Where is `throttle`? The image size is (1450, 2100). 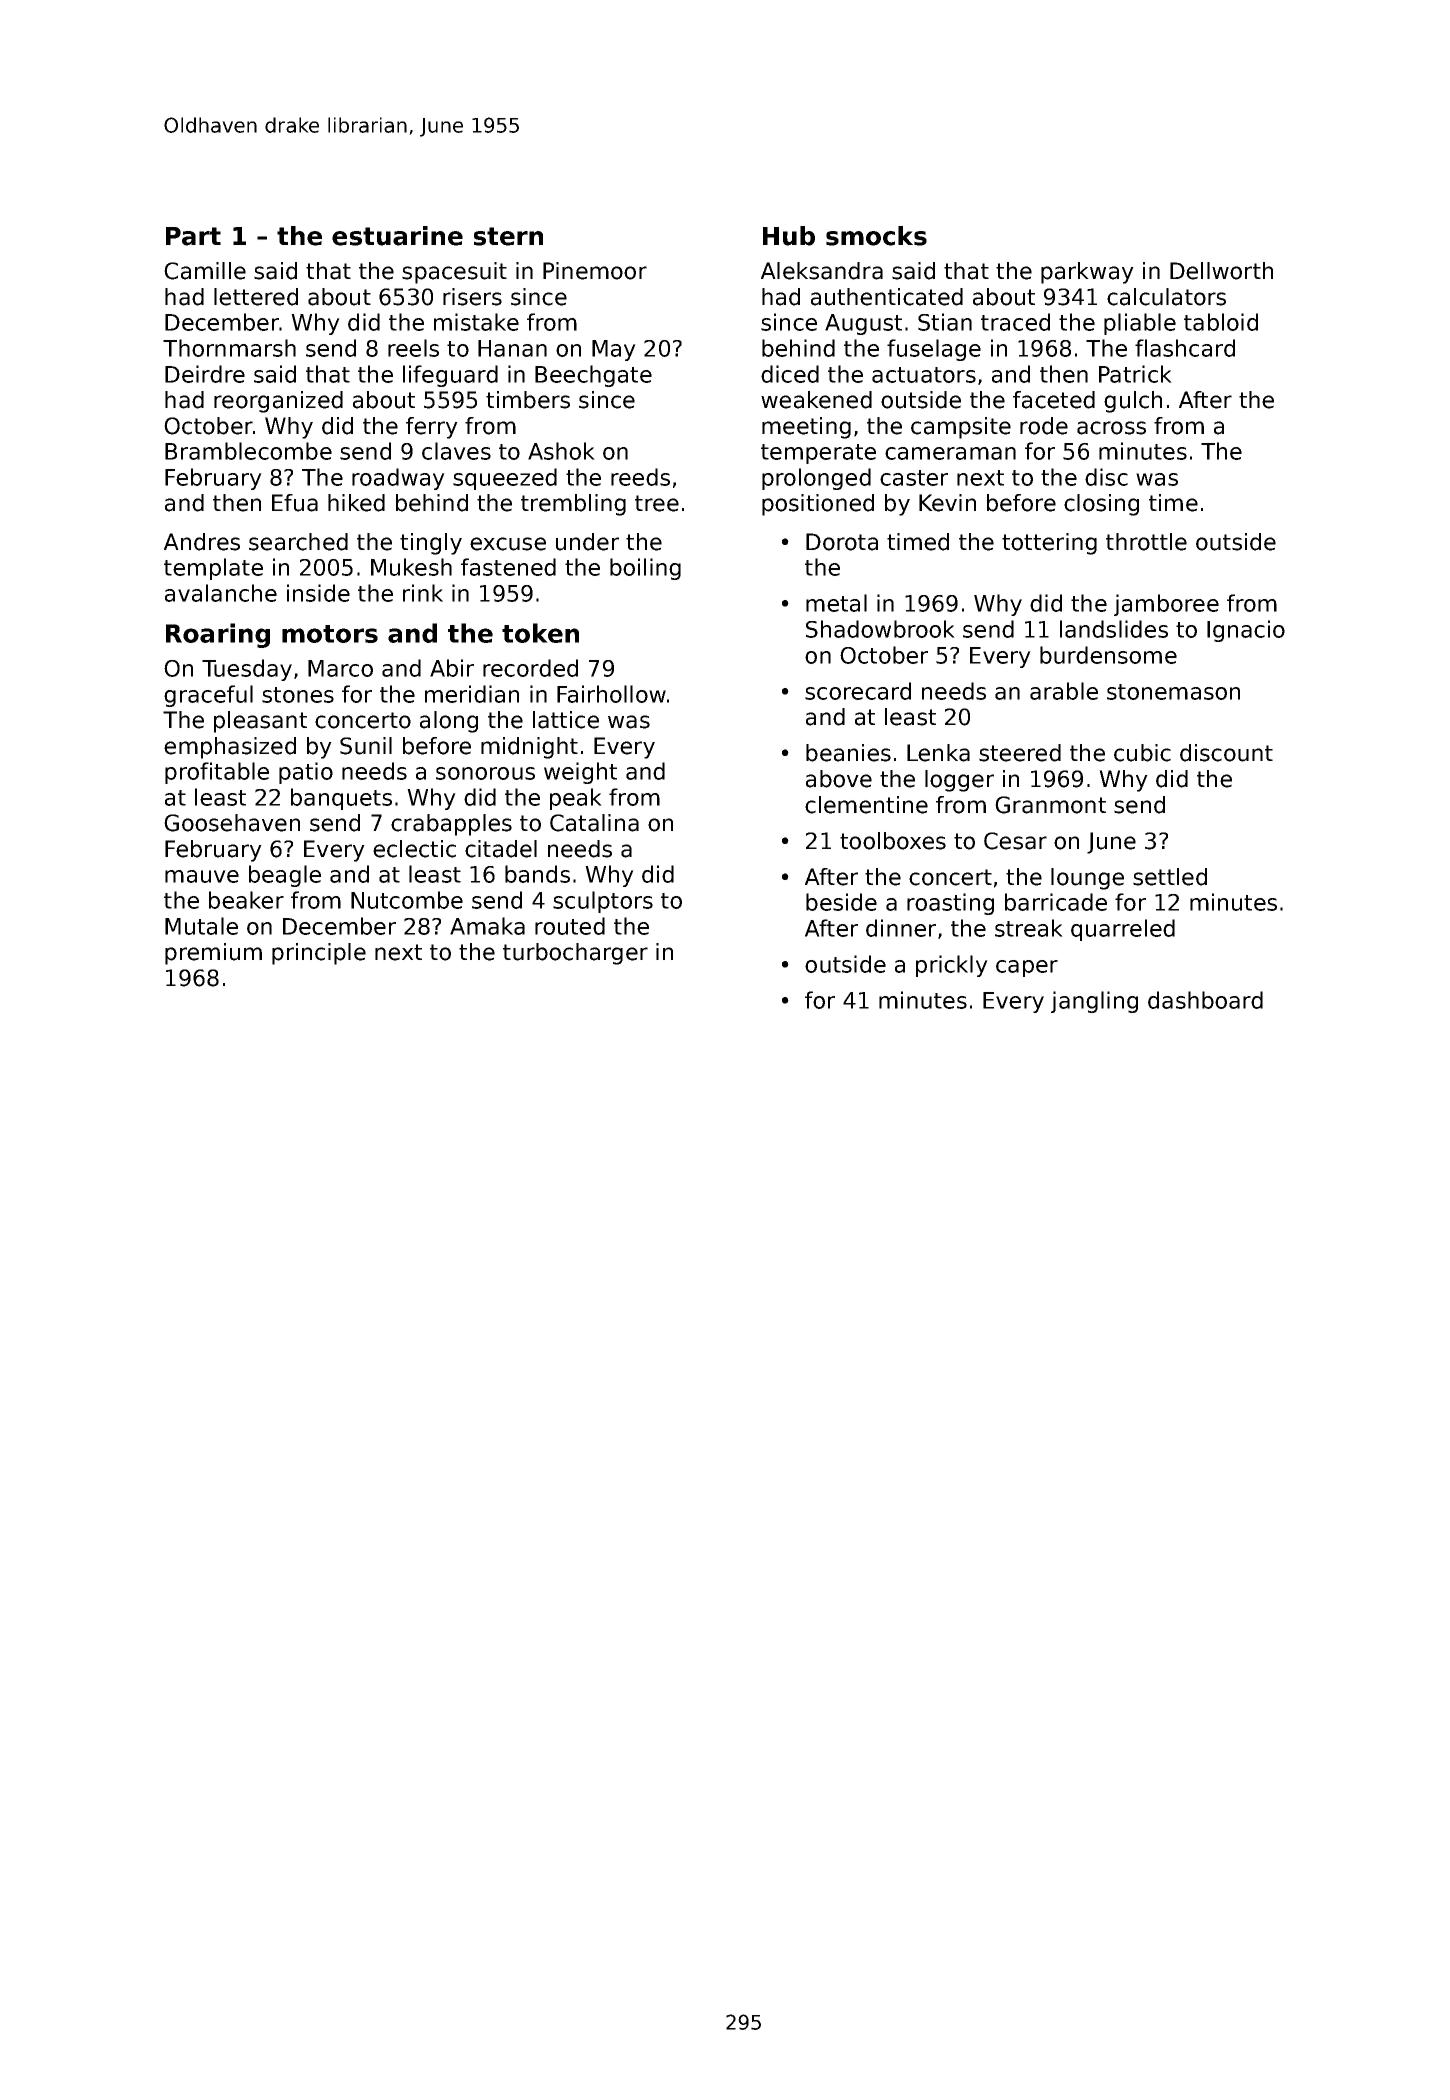 throttle is located at coordinates (1146, 542).
